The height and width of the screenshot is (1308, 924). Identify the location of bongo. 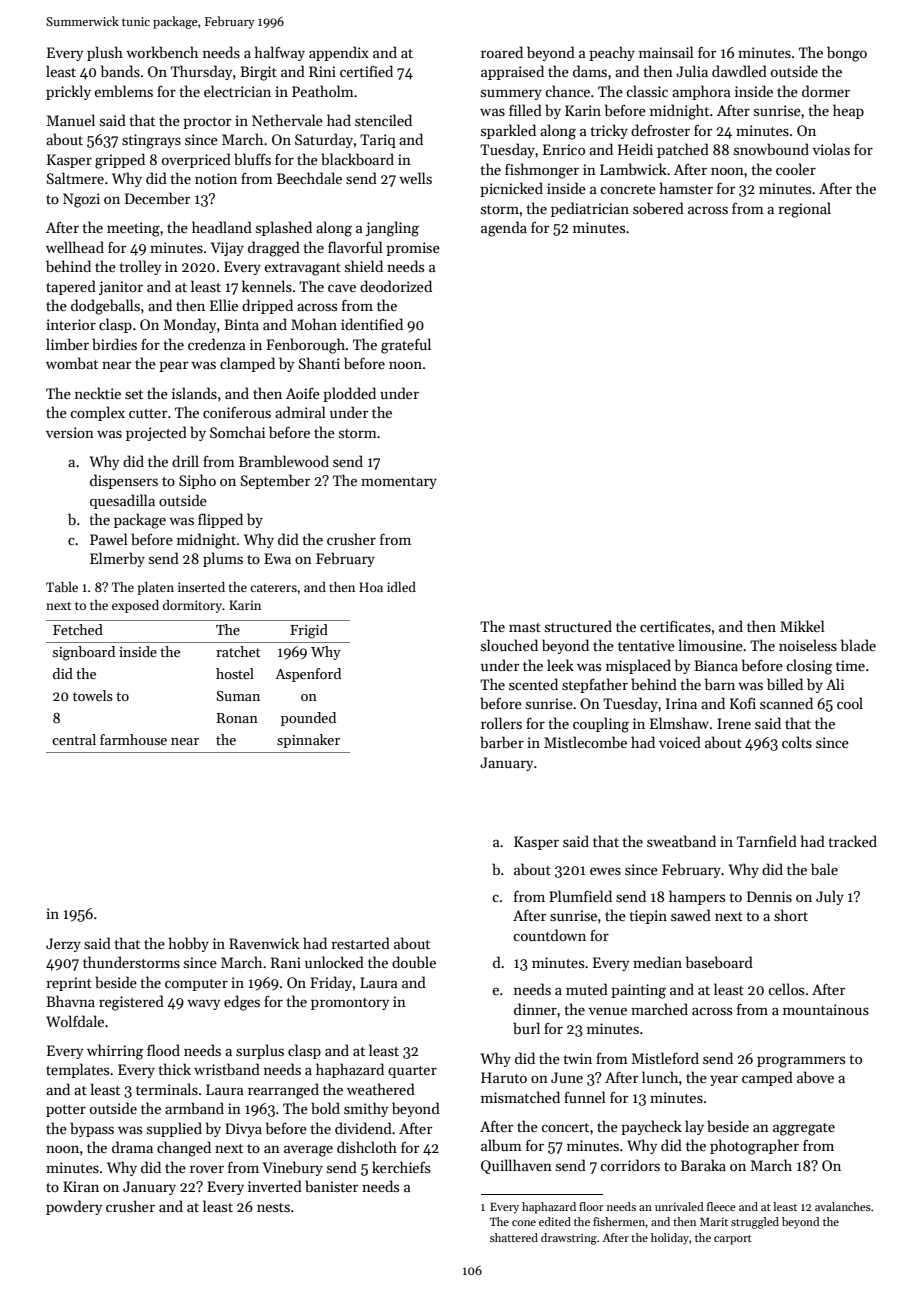
(847, 54).
